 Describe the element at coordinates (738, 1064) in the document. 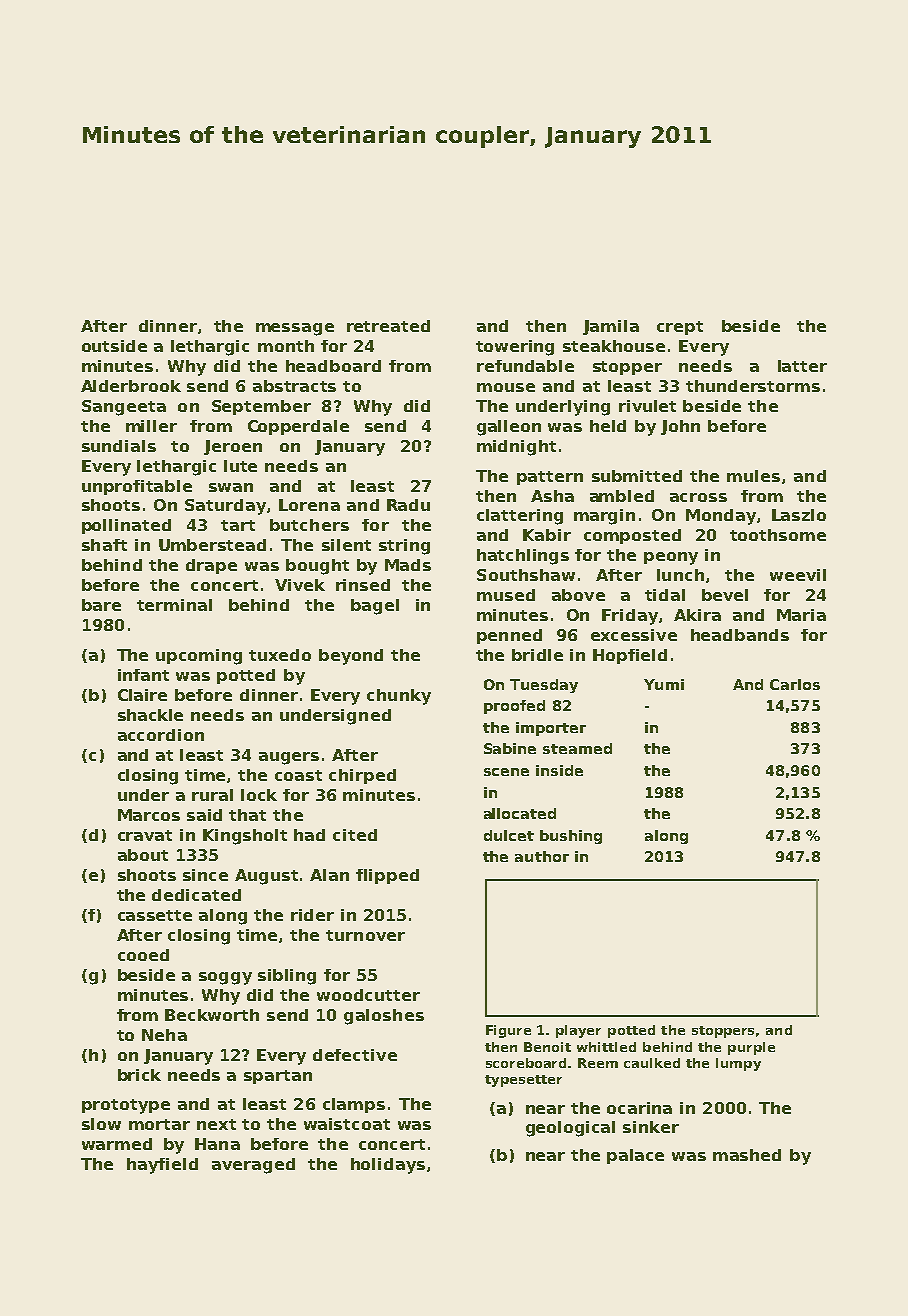

I see `lumpy` at that location.
